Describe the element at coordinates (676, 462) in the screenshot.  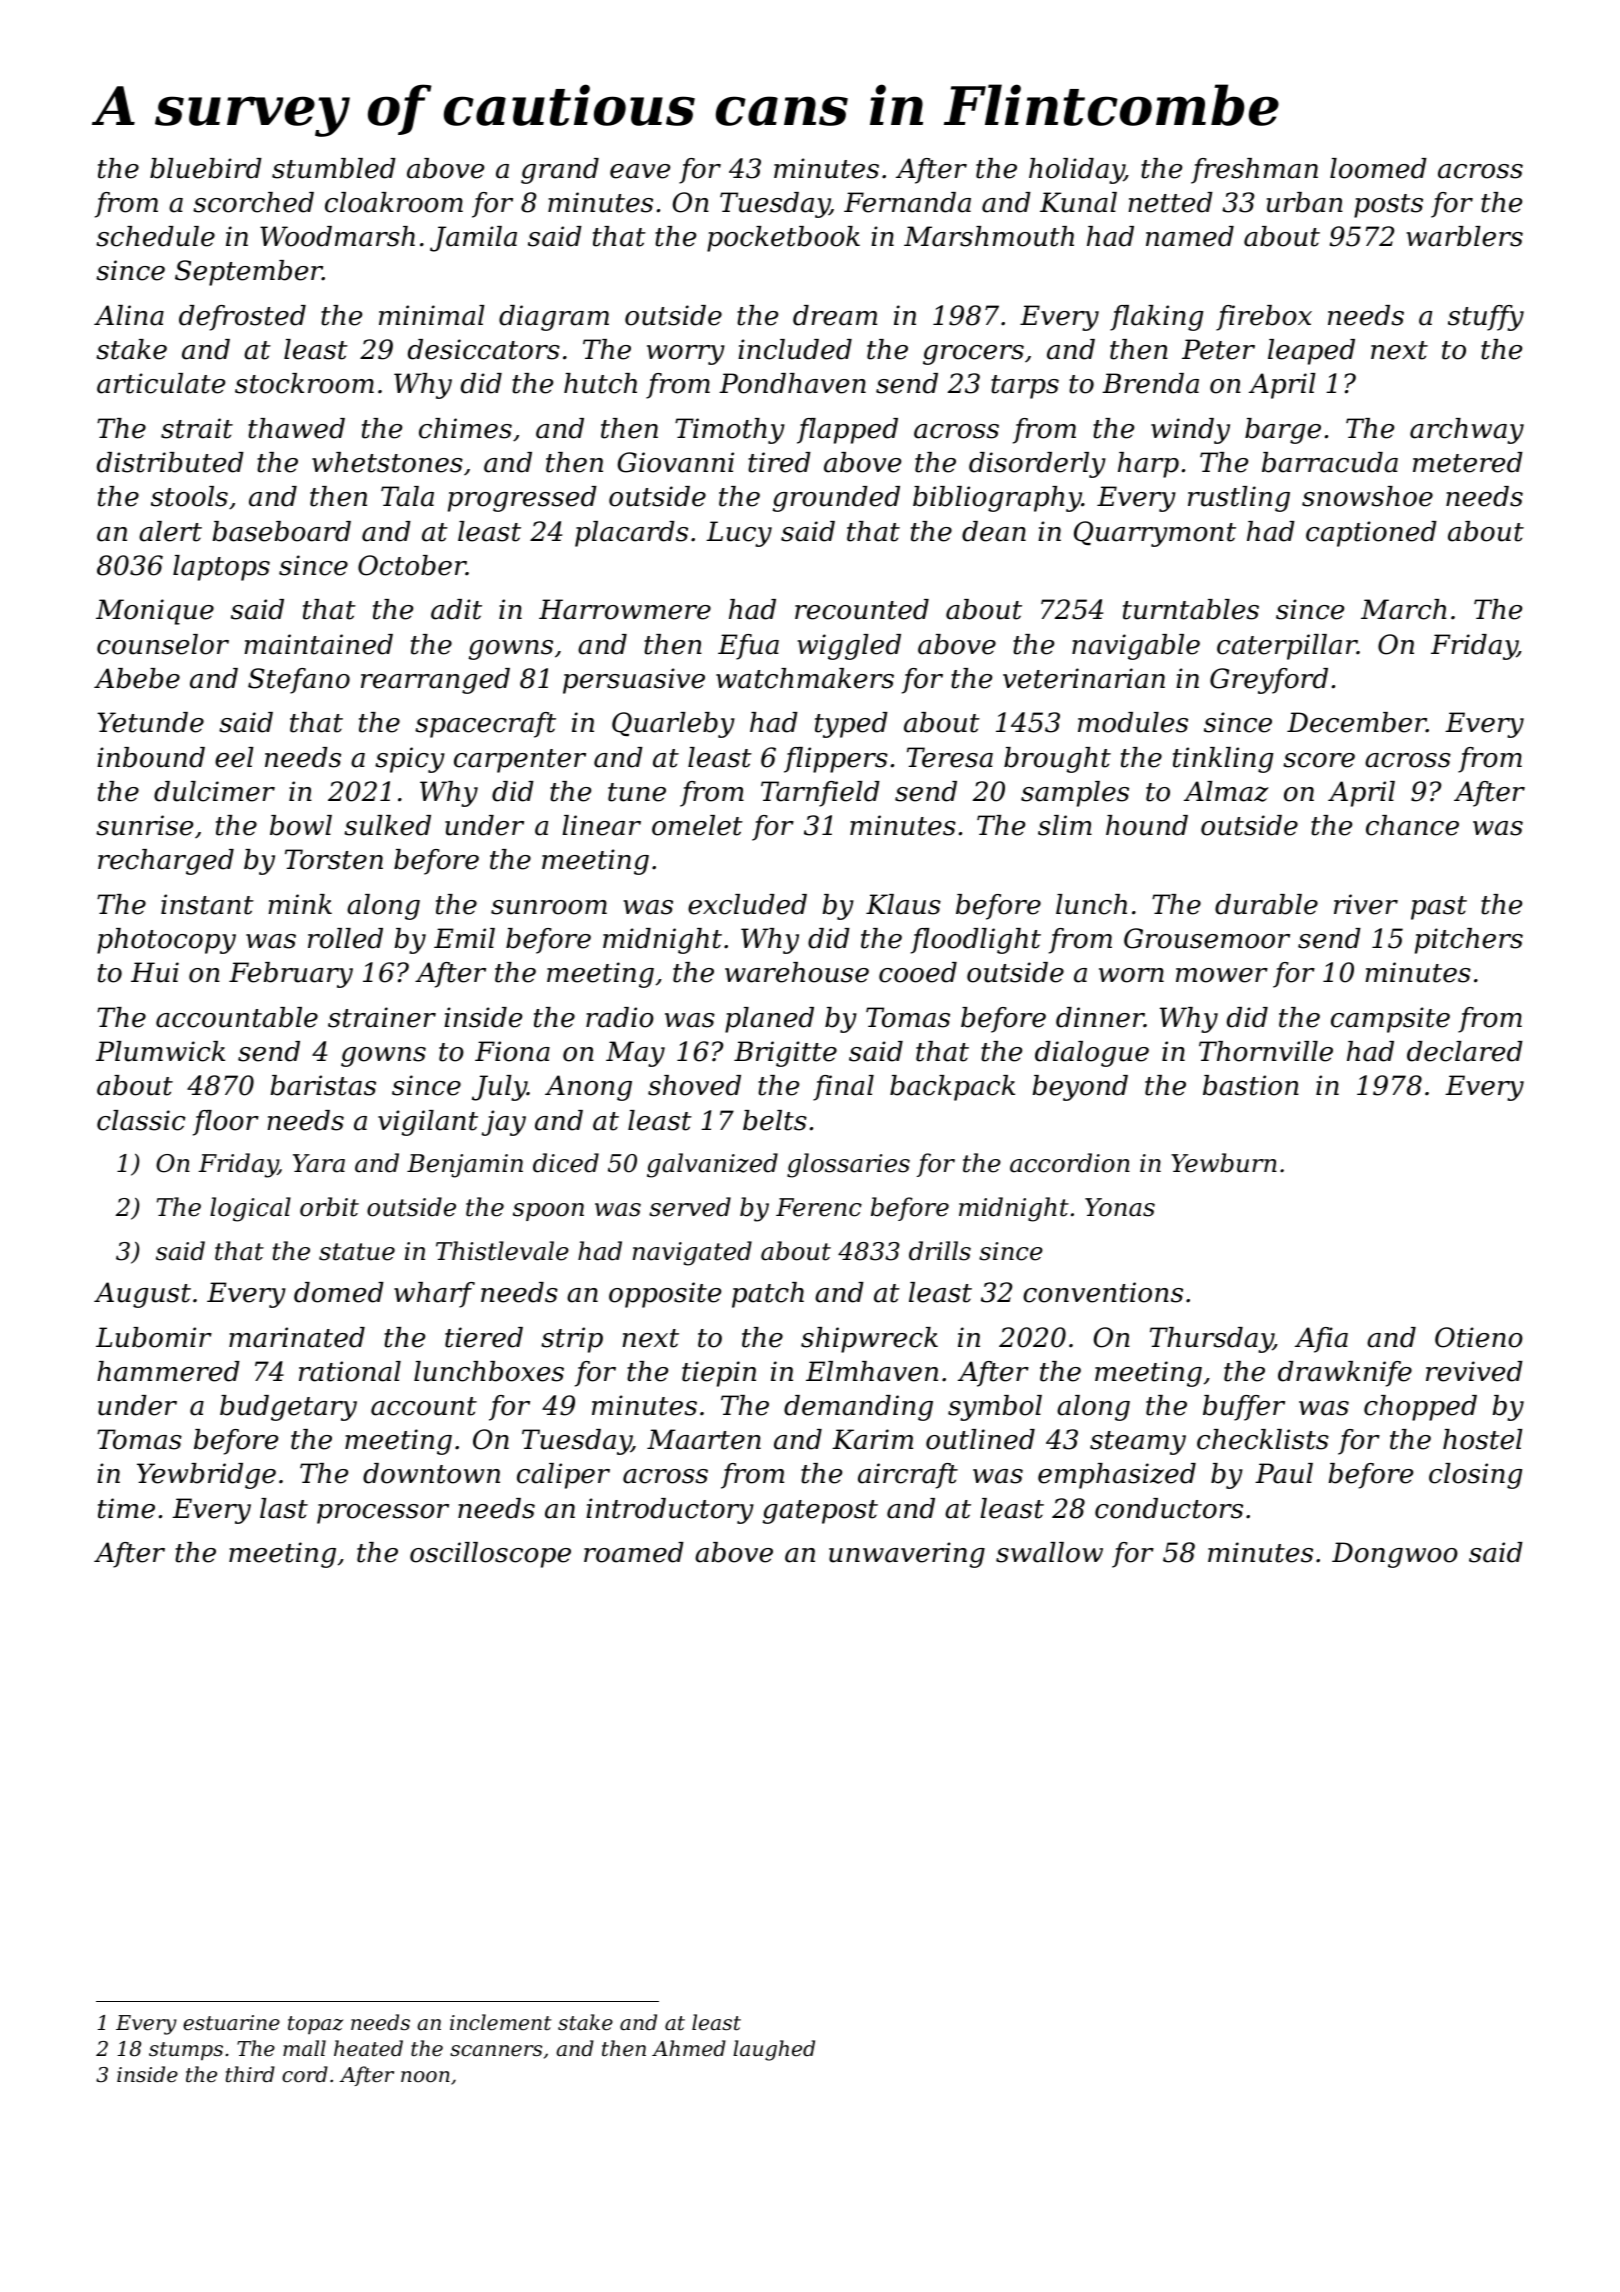
I see `Giovanni` at that location.
